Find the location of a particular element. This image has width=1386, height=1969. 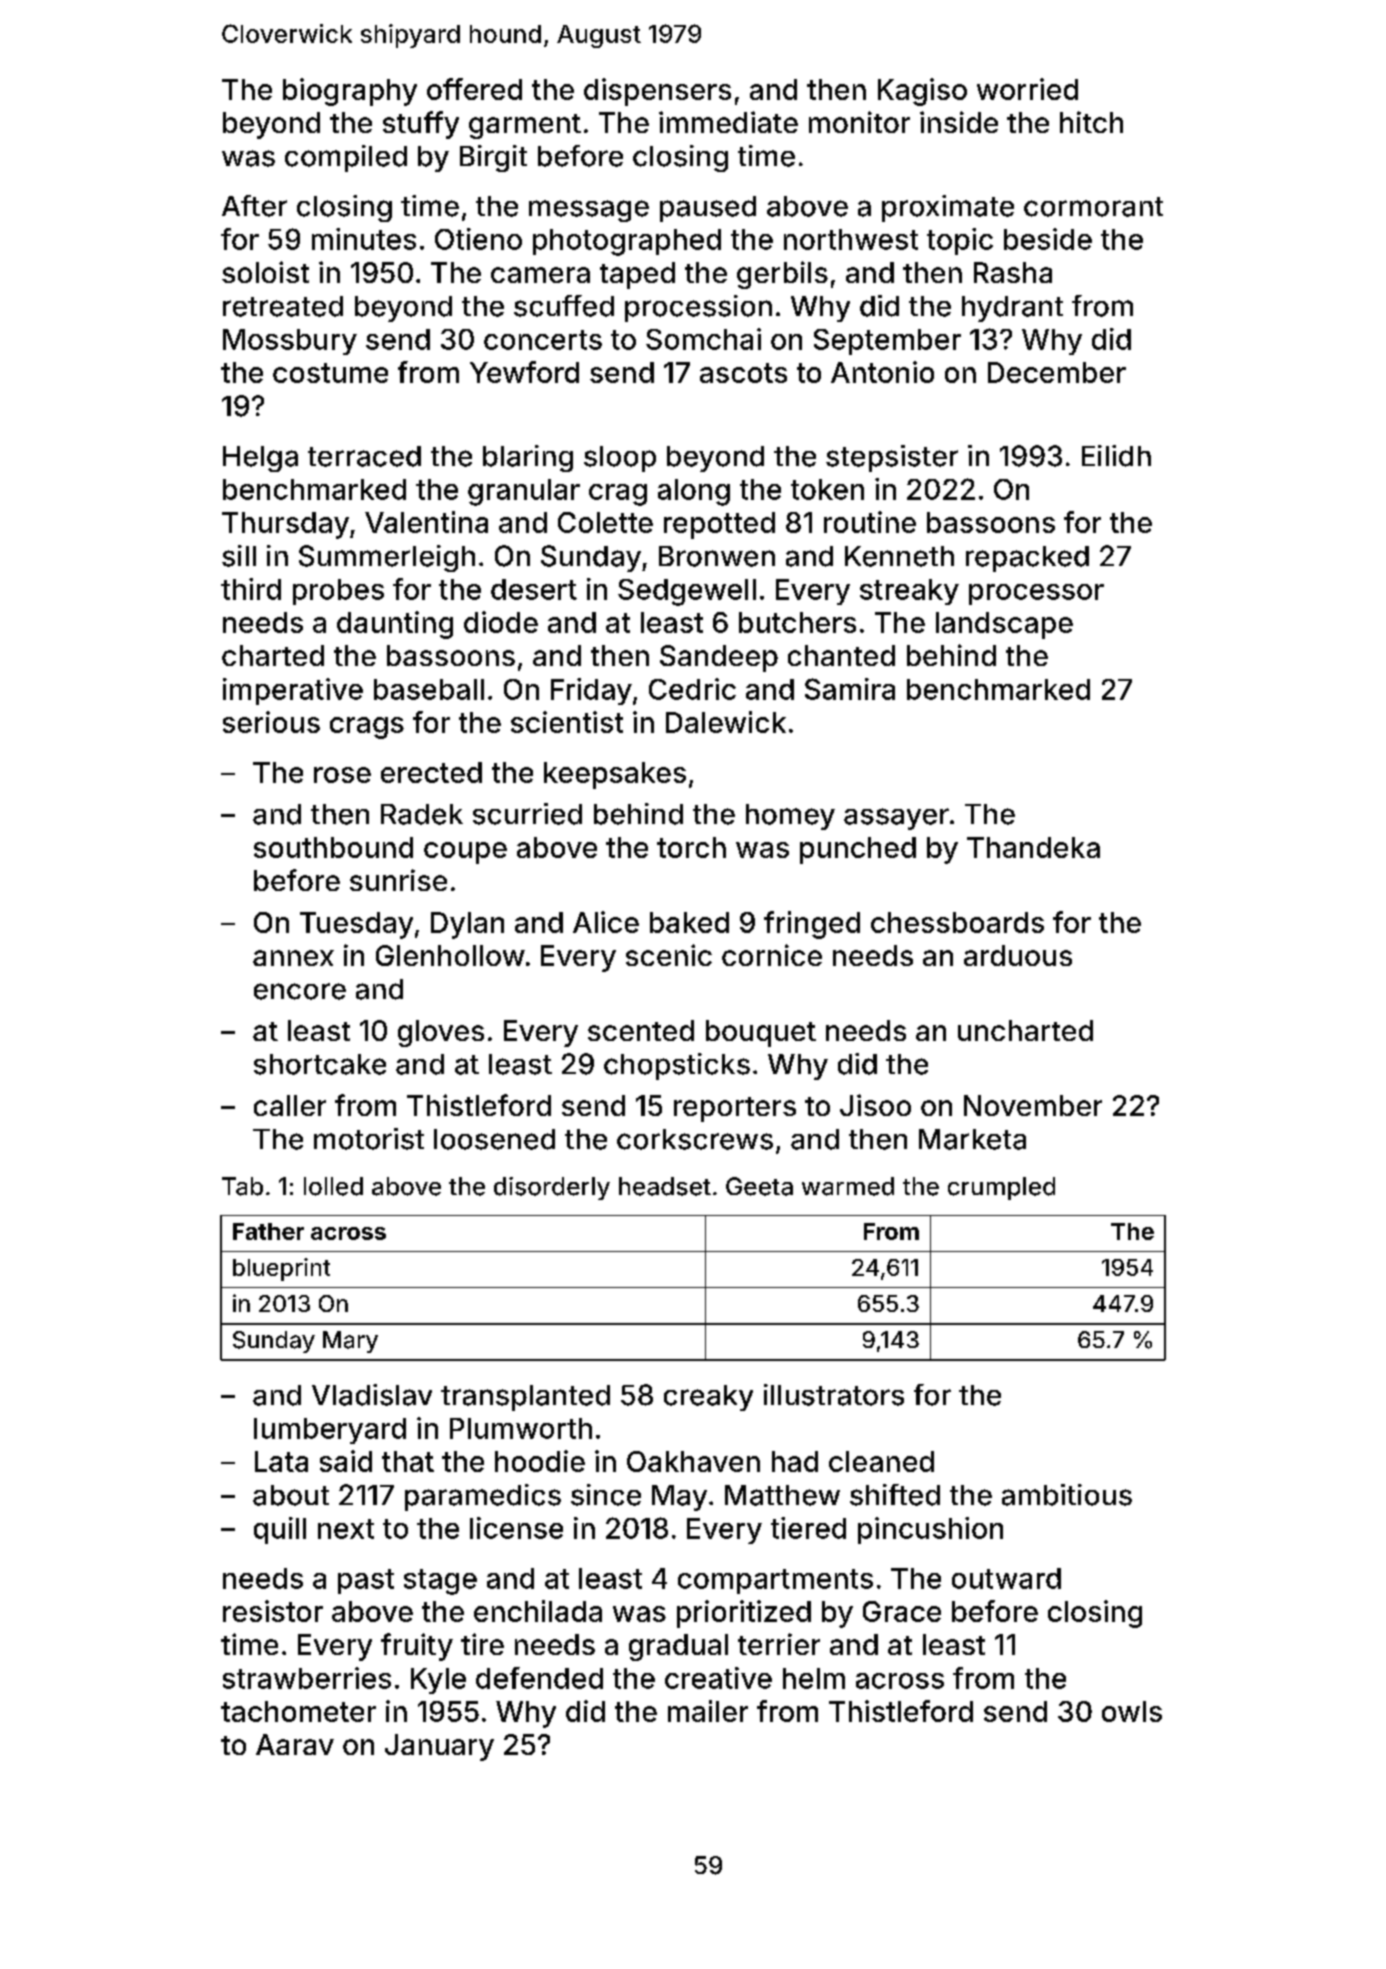

token is located at coordinates (827, 489).
